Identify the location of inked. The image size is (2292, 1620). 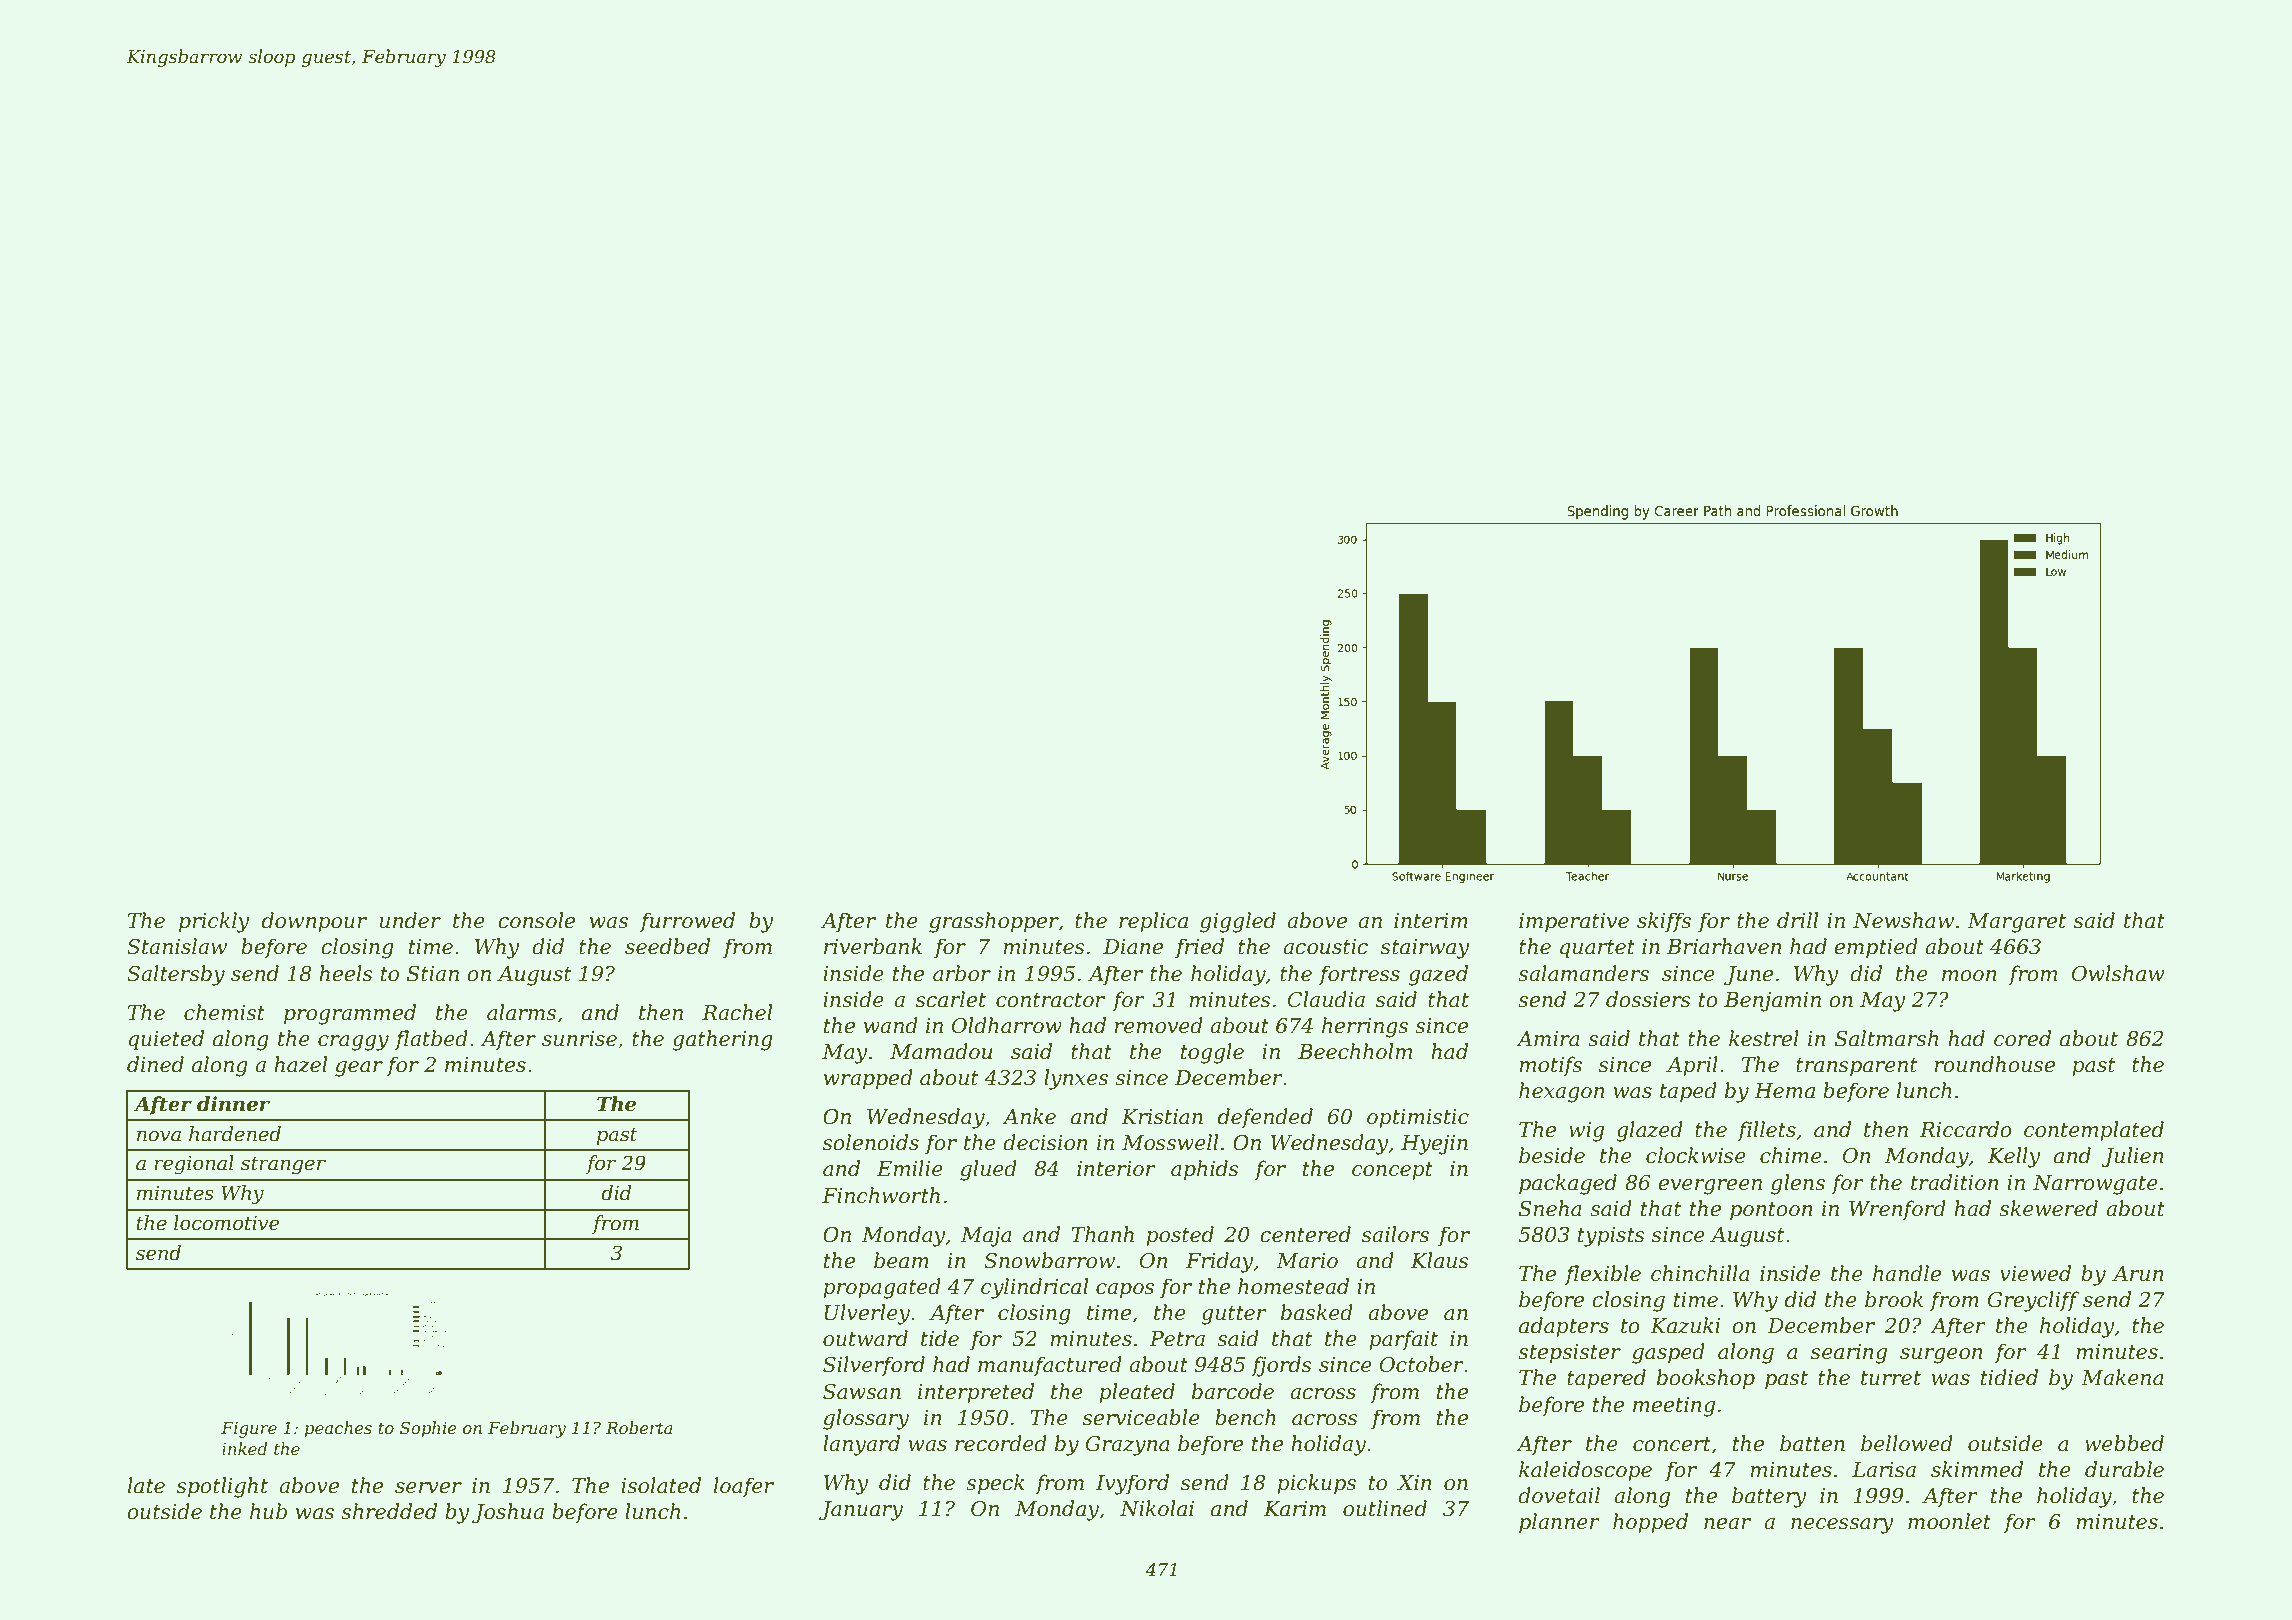
(244, 1448).
